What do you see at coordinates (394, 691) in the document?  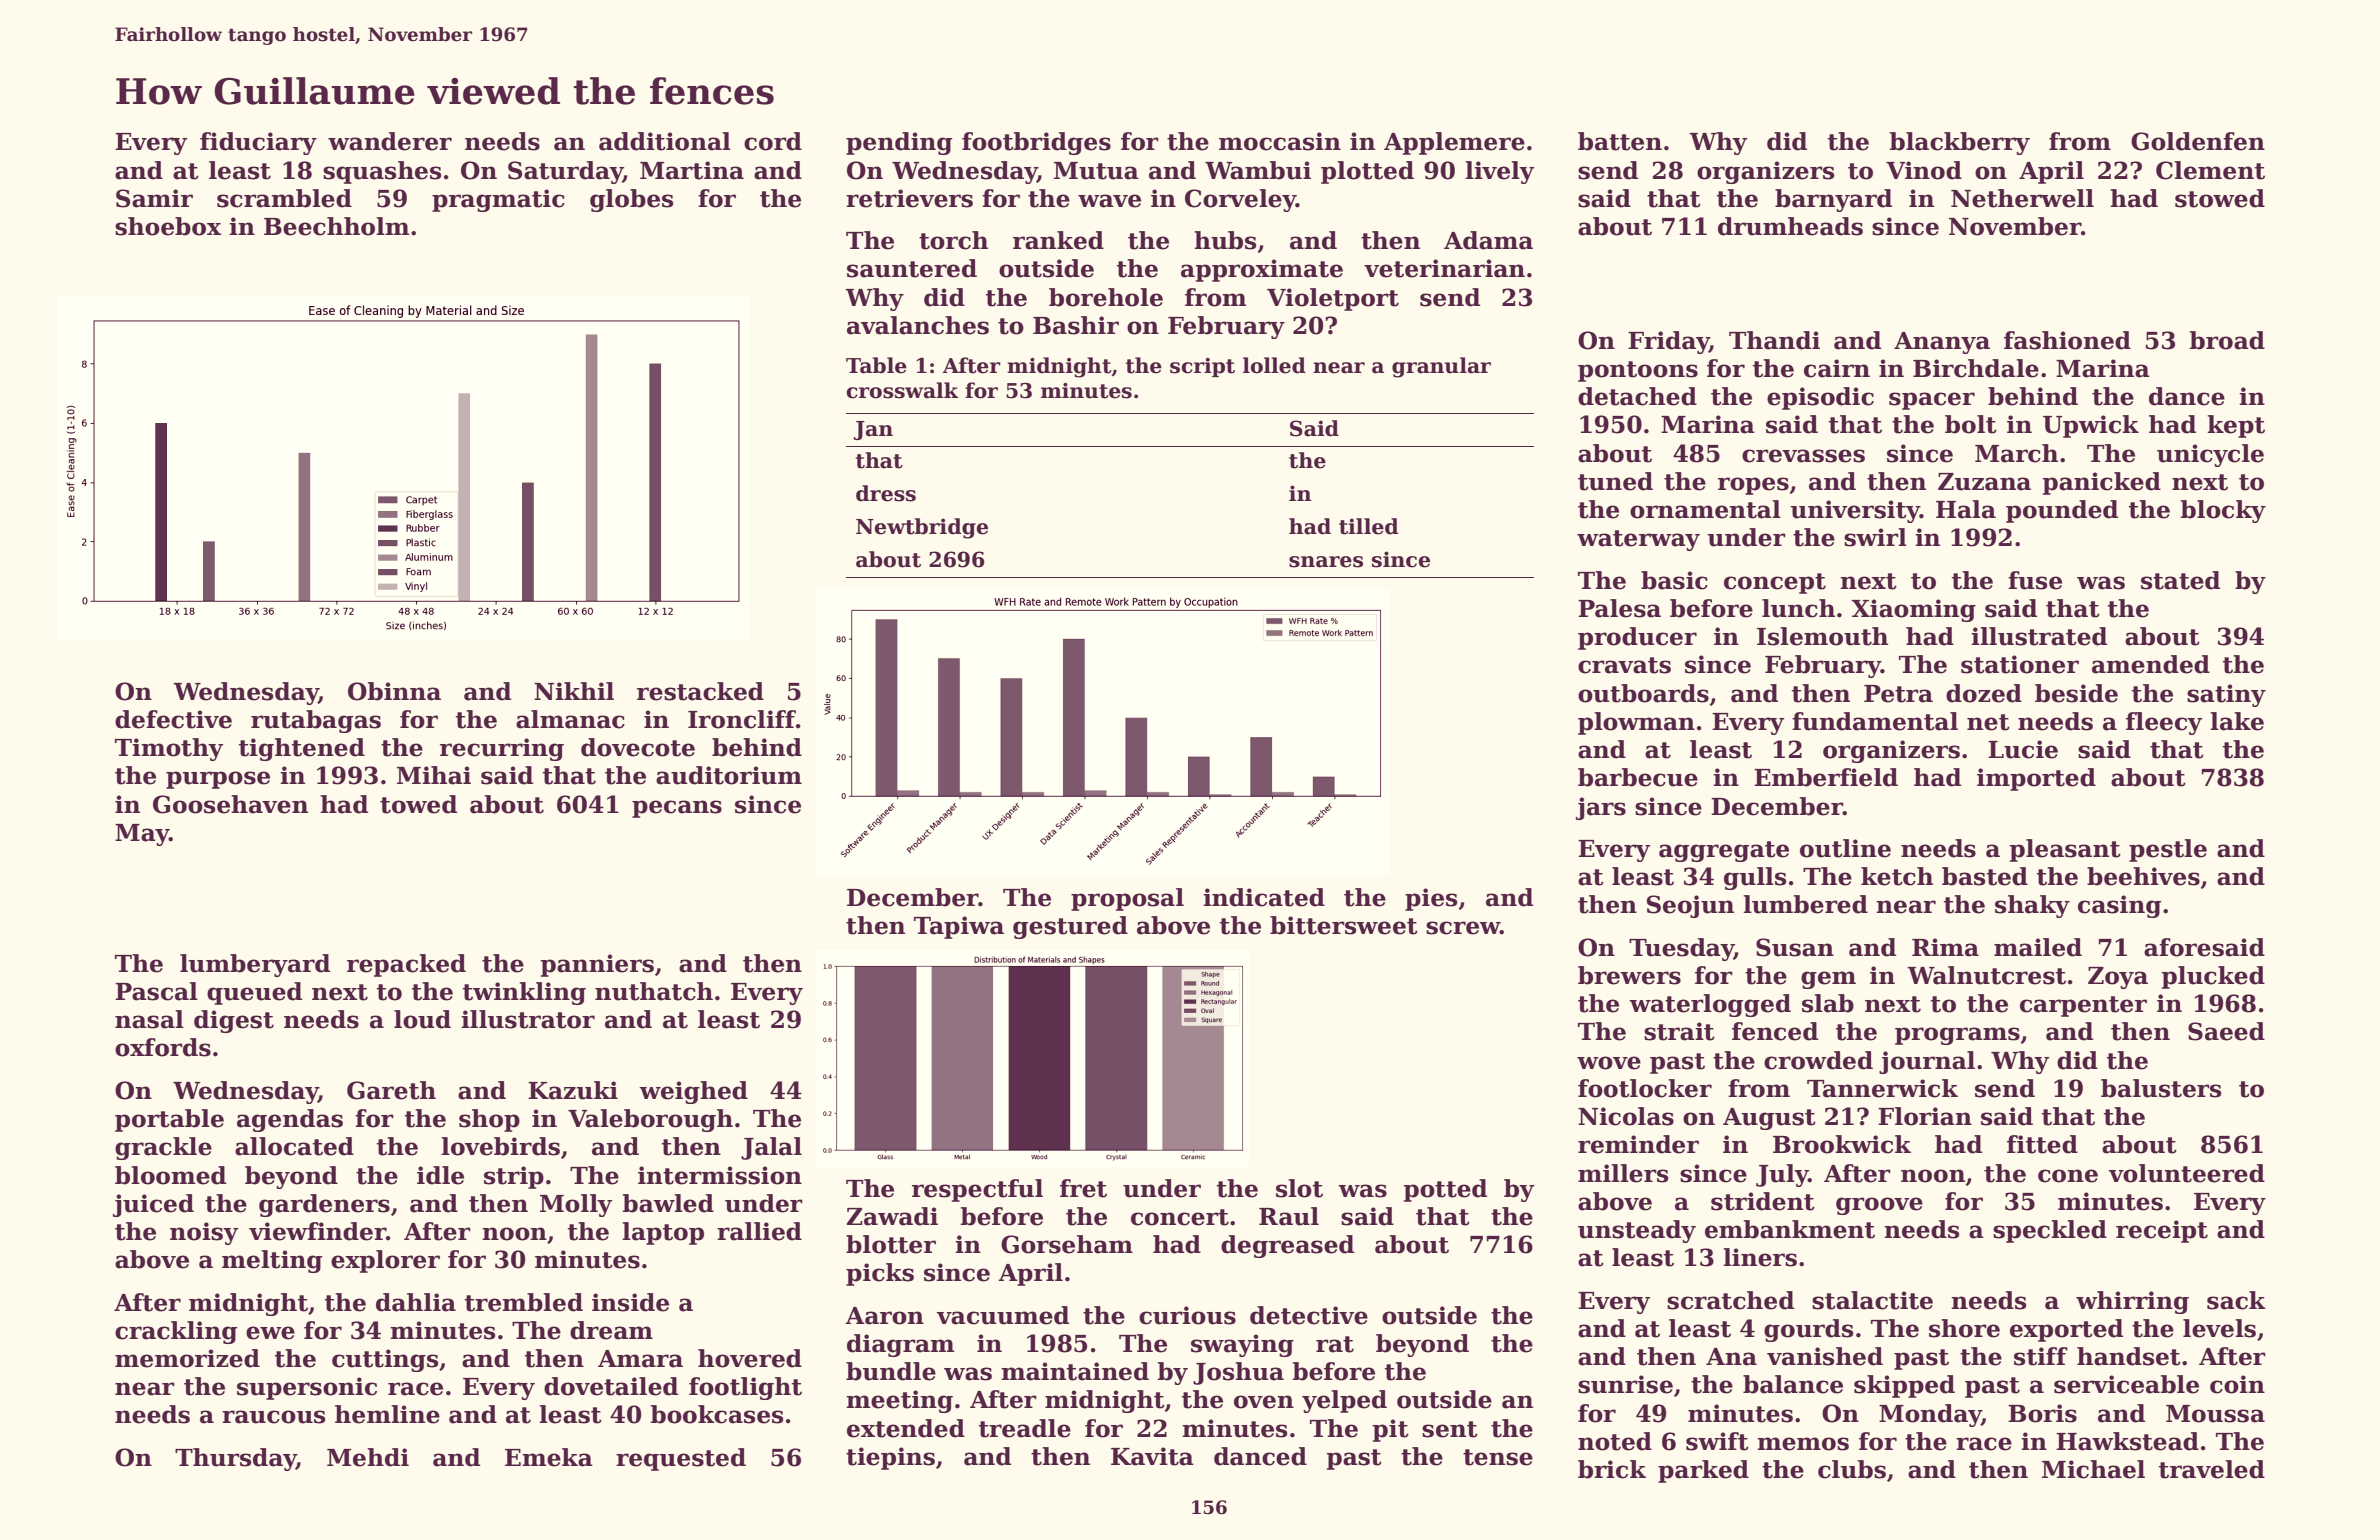 I see `Obinna` at bounding box center [394, 691].
